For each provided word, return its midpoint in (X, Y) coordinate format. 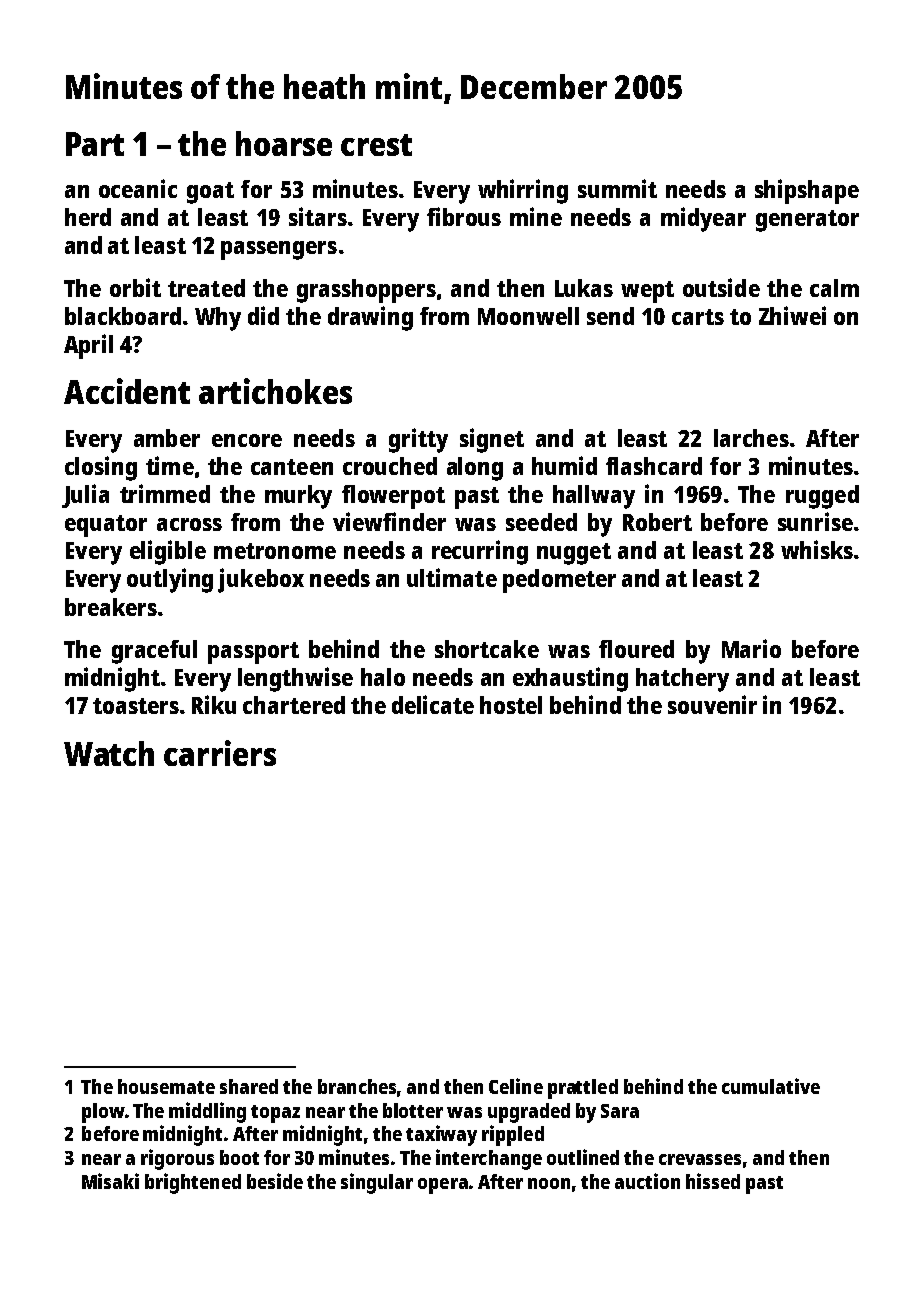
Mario (751, 648)
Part (95, 144)
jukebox (261, 580)
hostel (511, 705)
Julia (85, 496)
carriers (220, 753)
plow (103, 1113)
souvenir (712, 704)
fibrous (464, 216)
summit (617, 188)
